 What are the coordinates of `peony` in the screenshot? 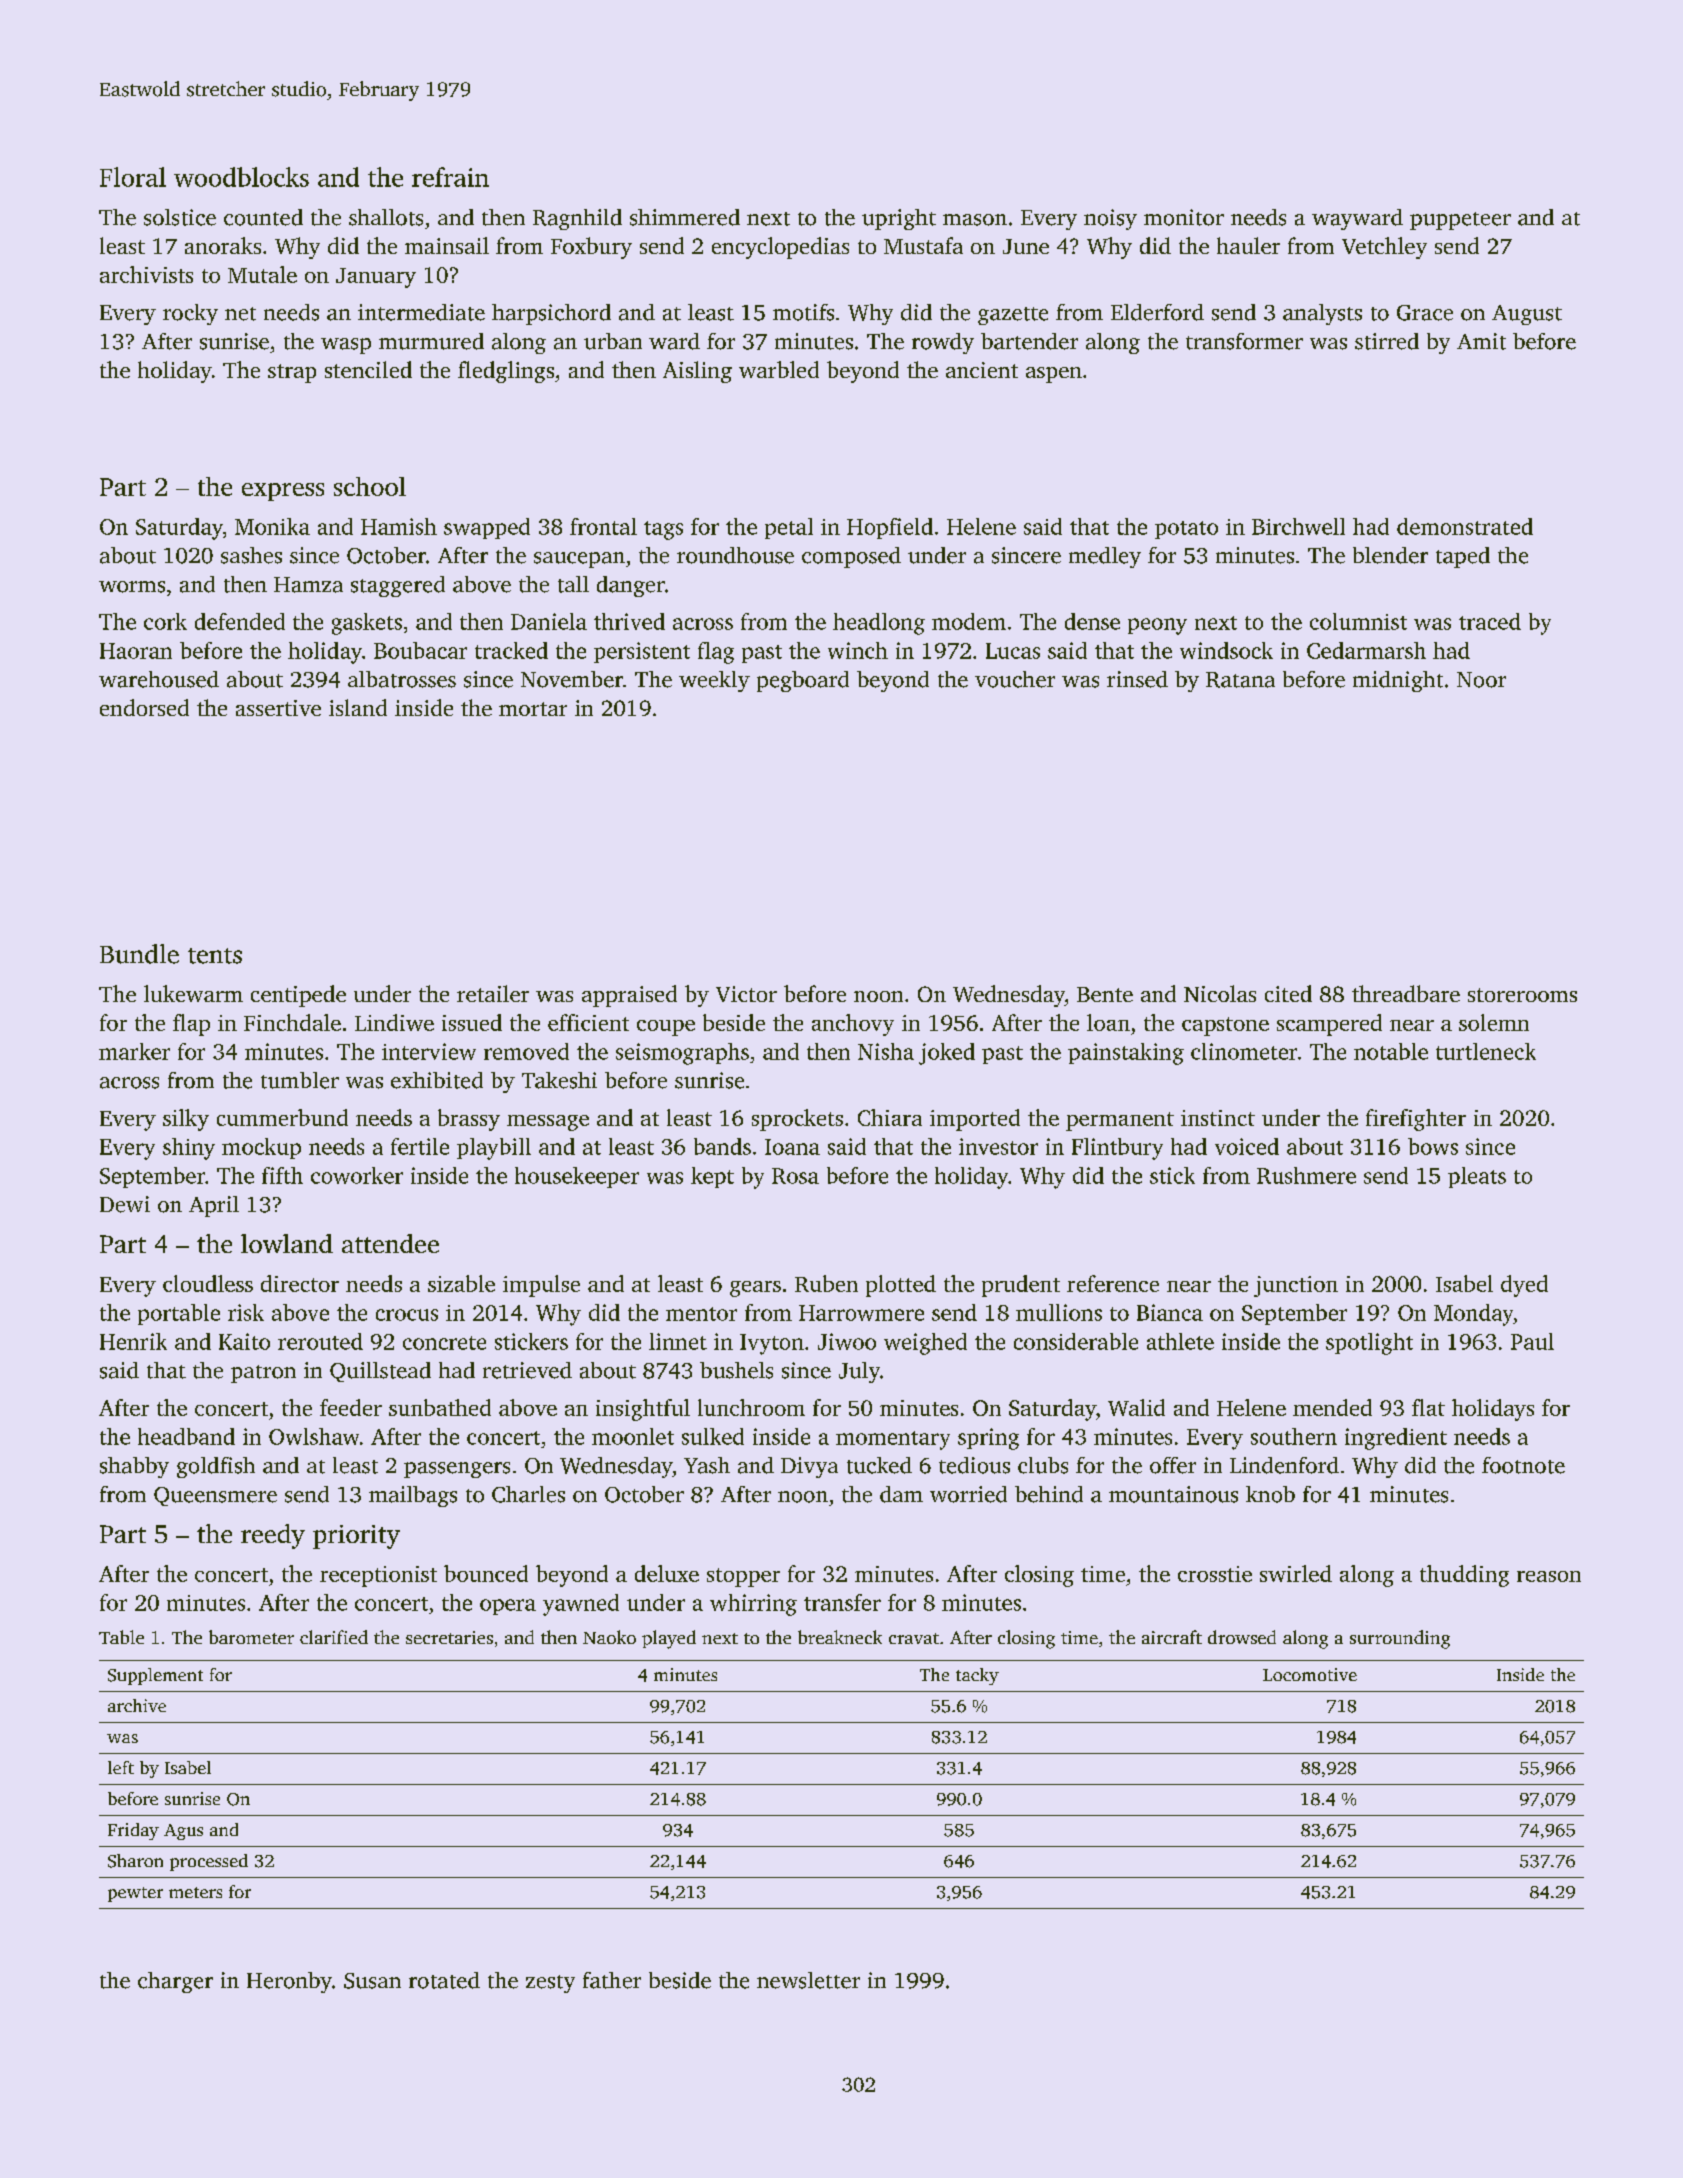 It's located at (1157, 626).
